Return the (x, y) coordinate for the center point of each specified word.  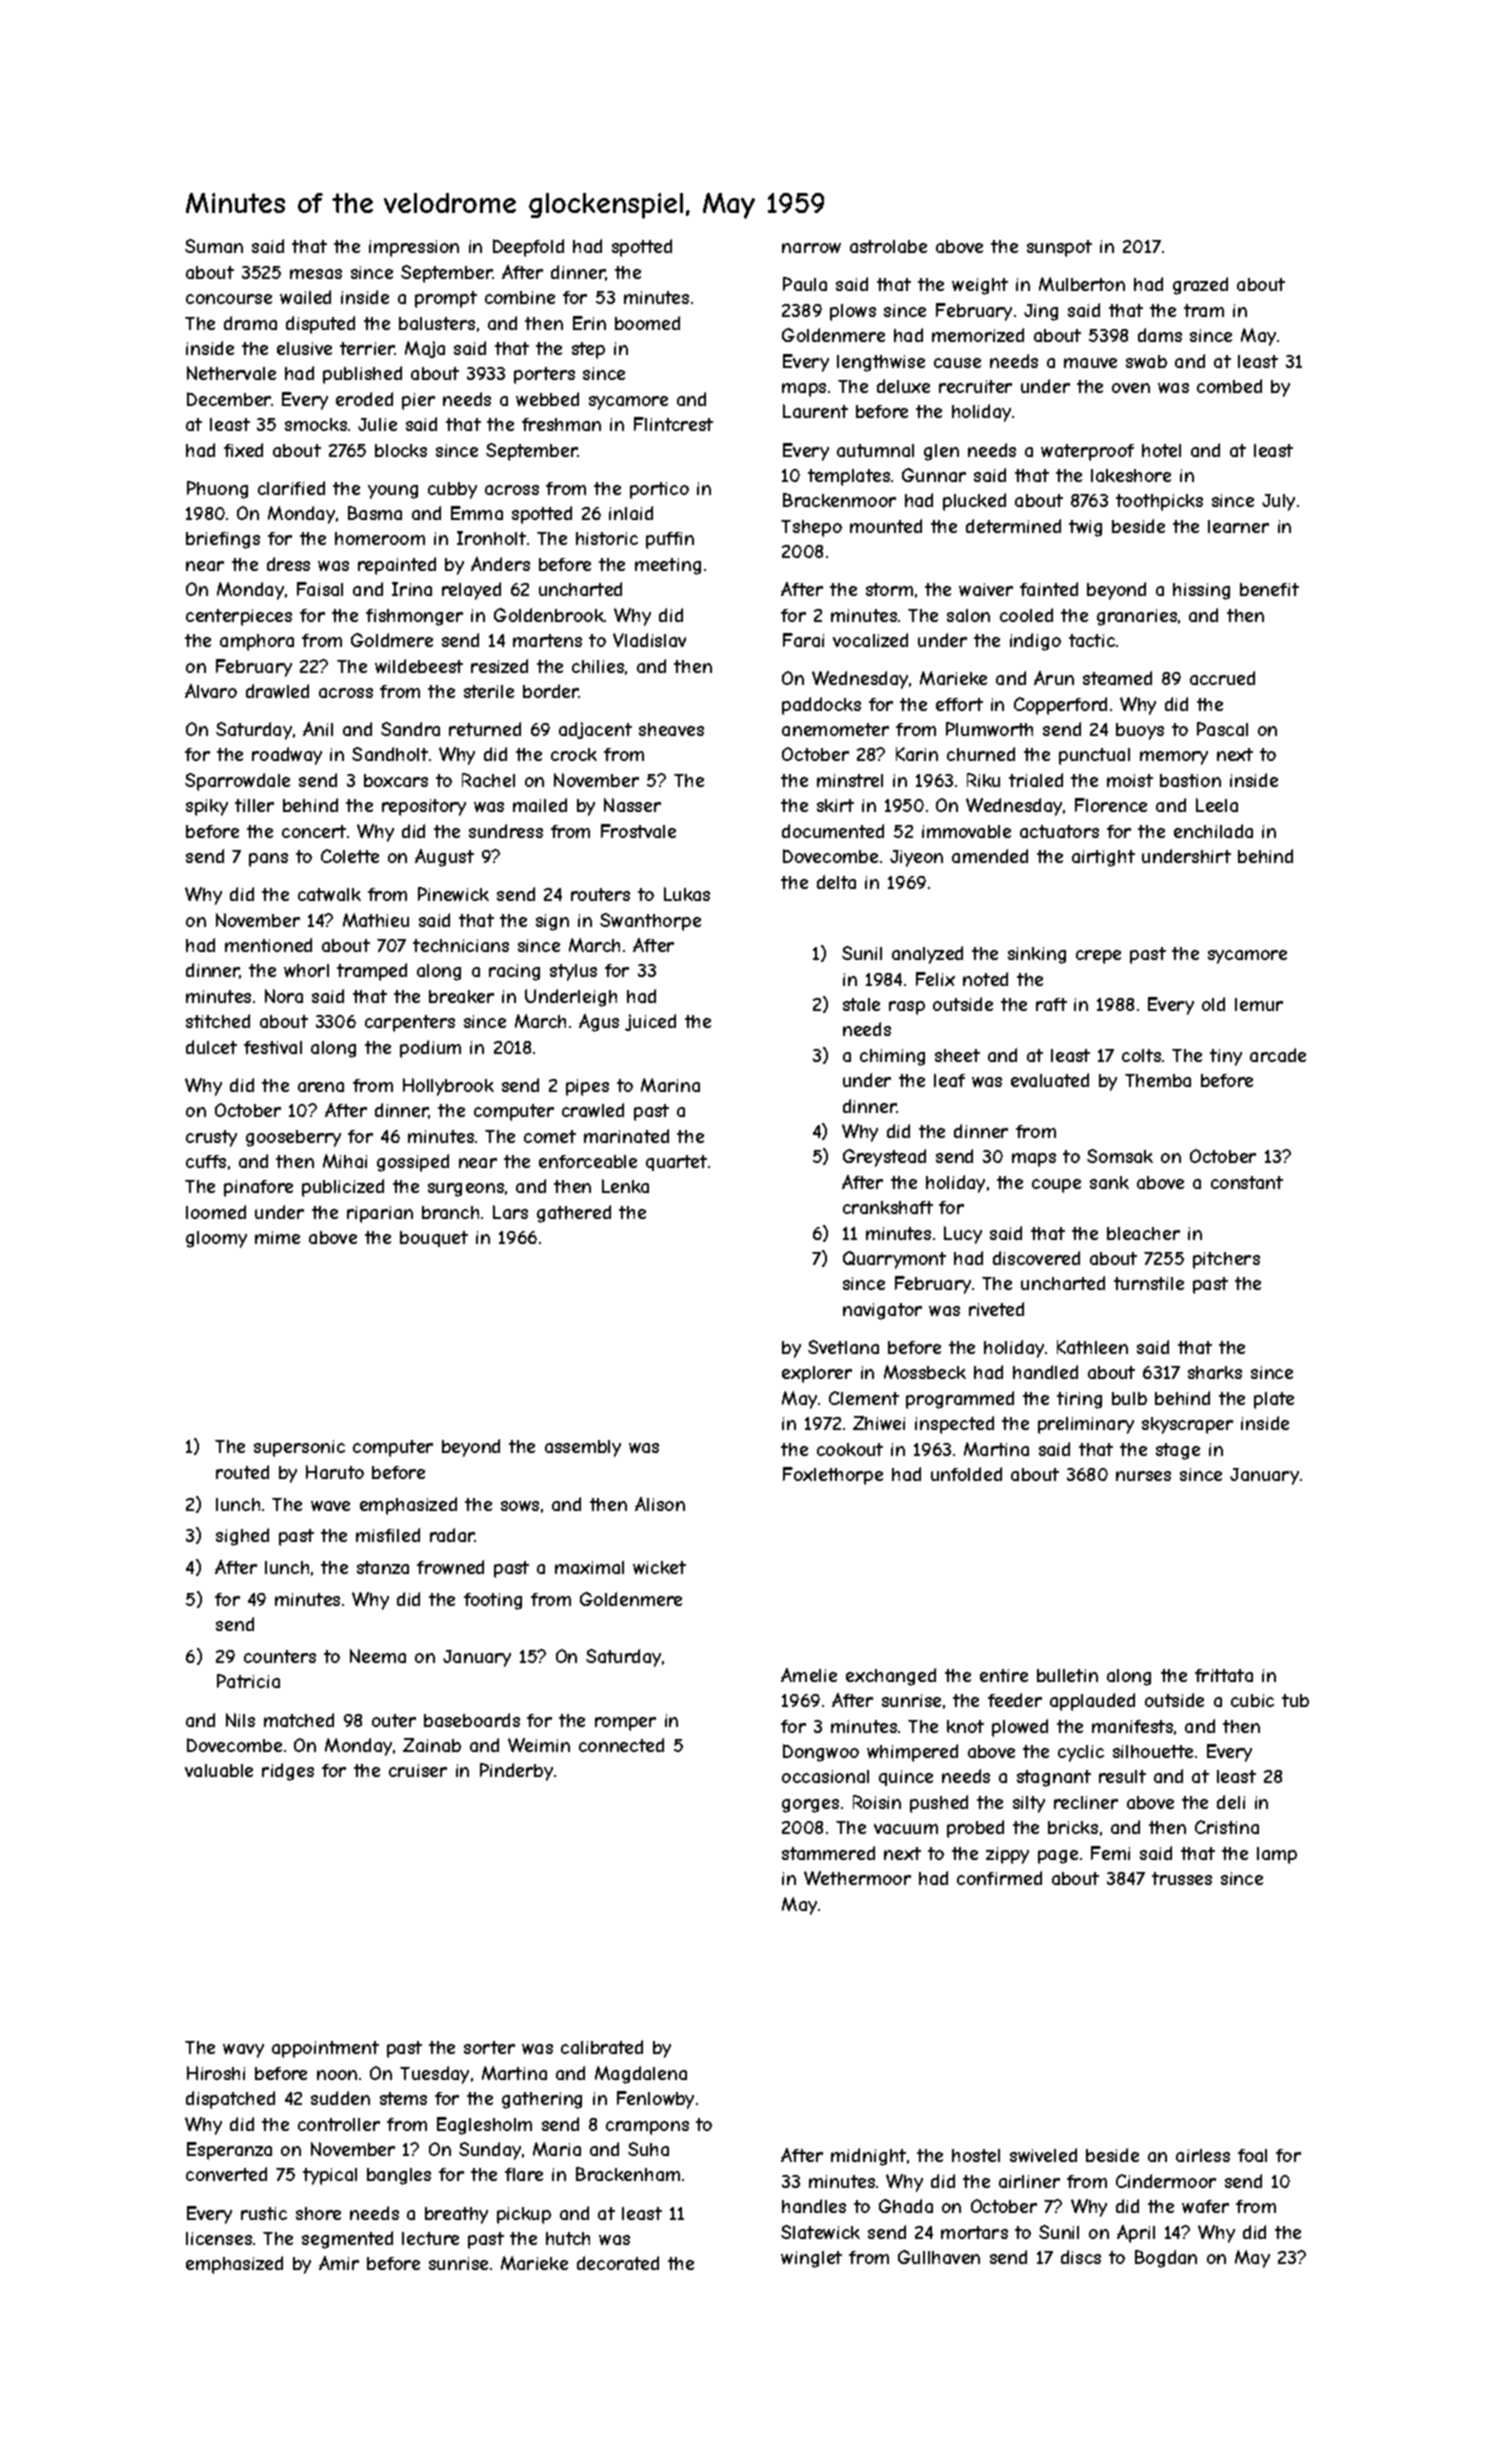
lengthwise (881, 363)
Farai (803, 640)
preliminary (1086, 1425)
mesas (316, 274)
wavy (243, 2051)
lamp (1277, 1855)
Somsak (1120, 1156)
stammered (828, 1853)
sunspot (1059, 248)
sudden (340, 2098)
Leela (1217, 805)
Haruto (335, 1472)
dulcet (211, 1047)
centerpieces (239, 617)
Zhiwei (879, 1423)
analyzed (927, 955)
